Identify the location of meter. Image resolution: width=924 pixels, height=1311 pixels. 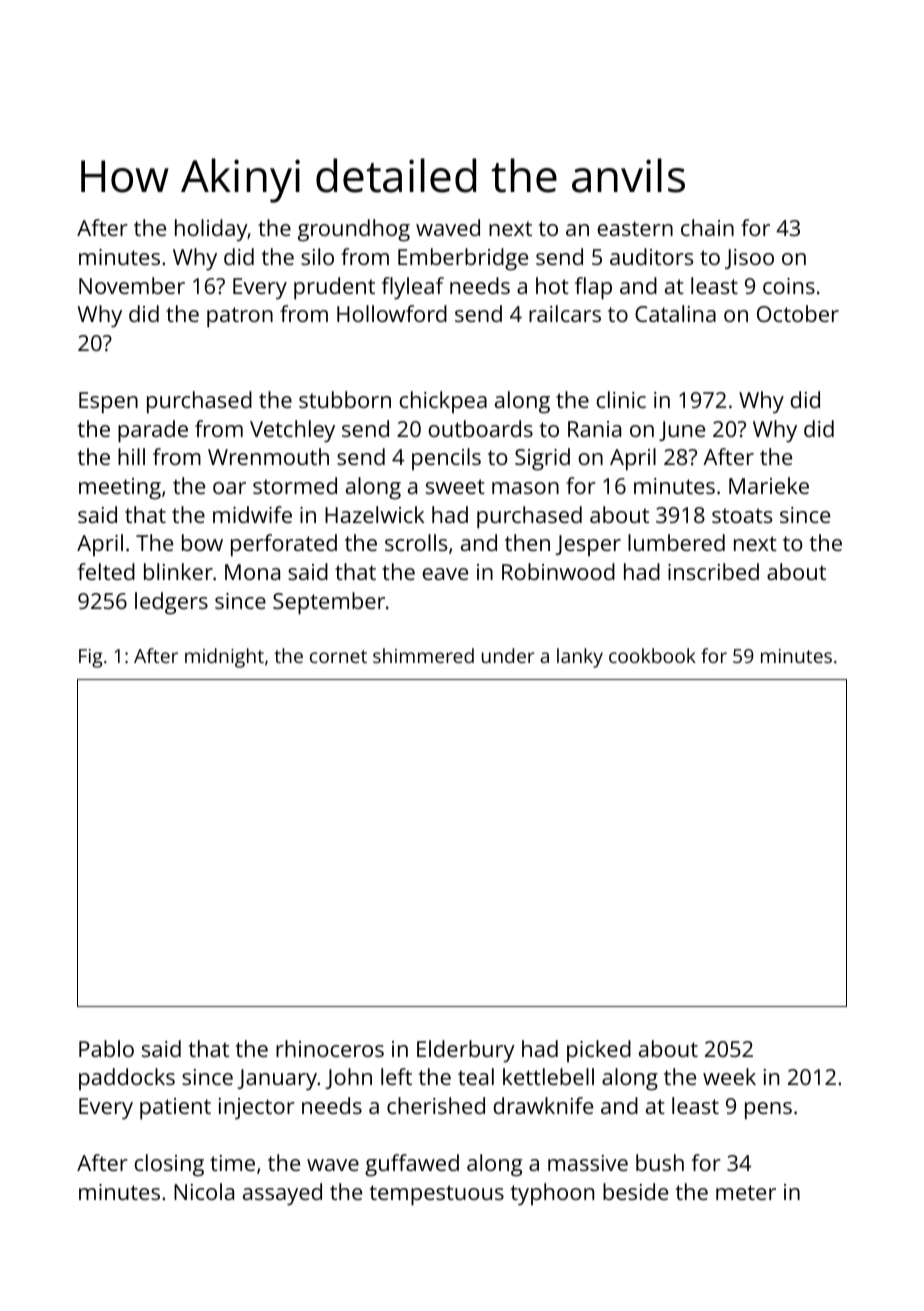
(746, 1192).
